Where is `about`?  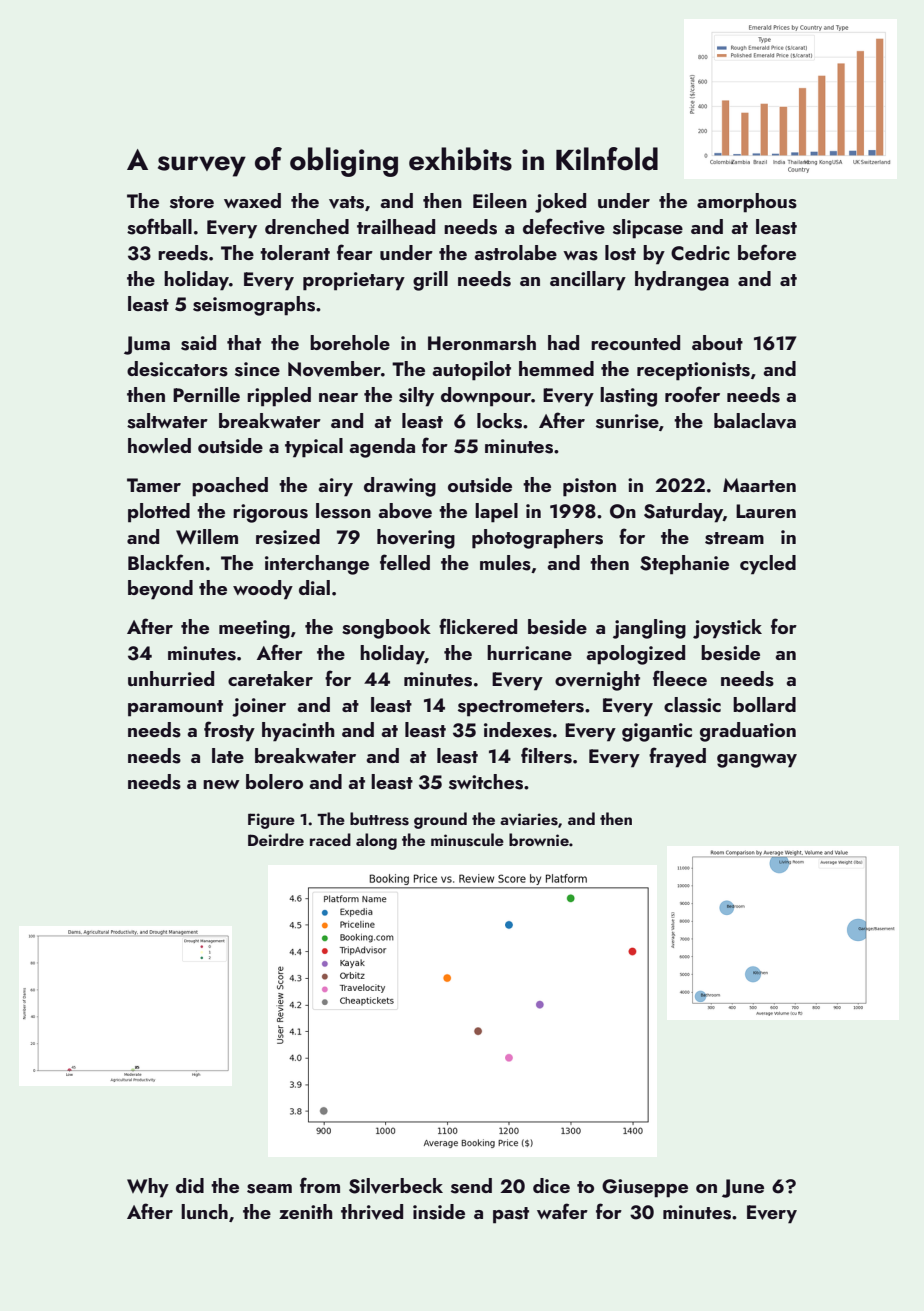
about is located at coordinates (717, 342).
